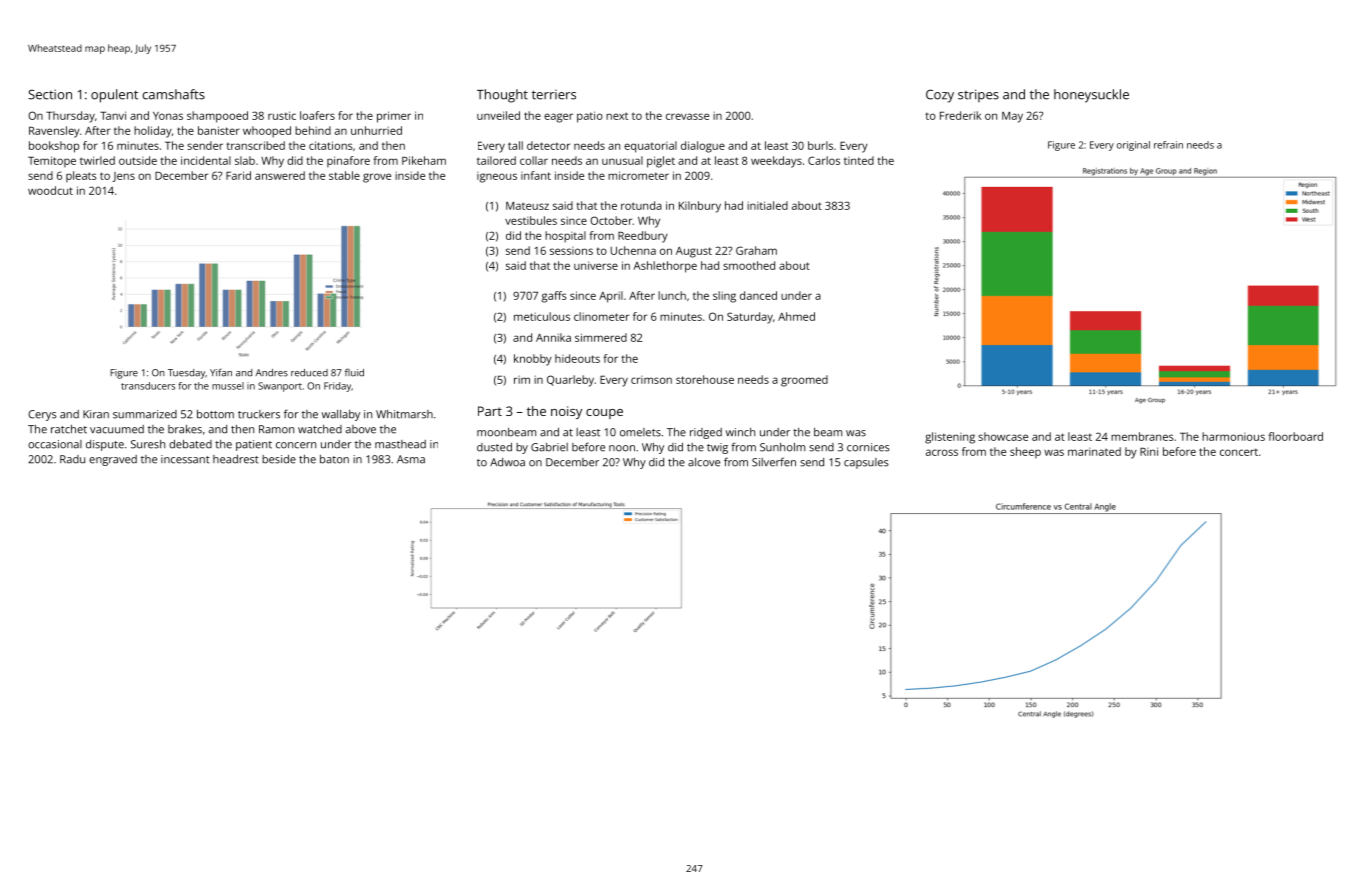 The image size is (1372, 887). Describe the element at coordinates (940, 96) in the screenshot. I see `Cozy` at that location.
